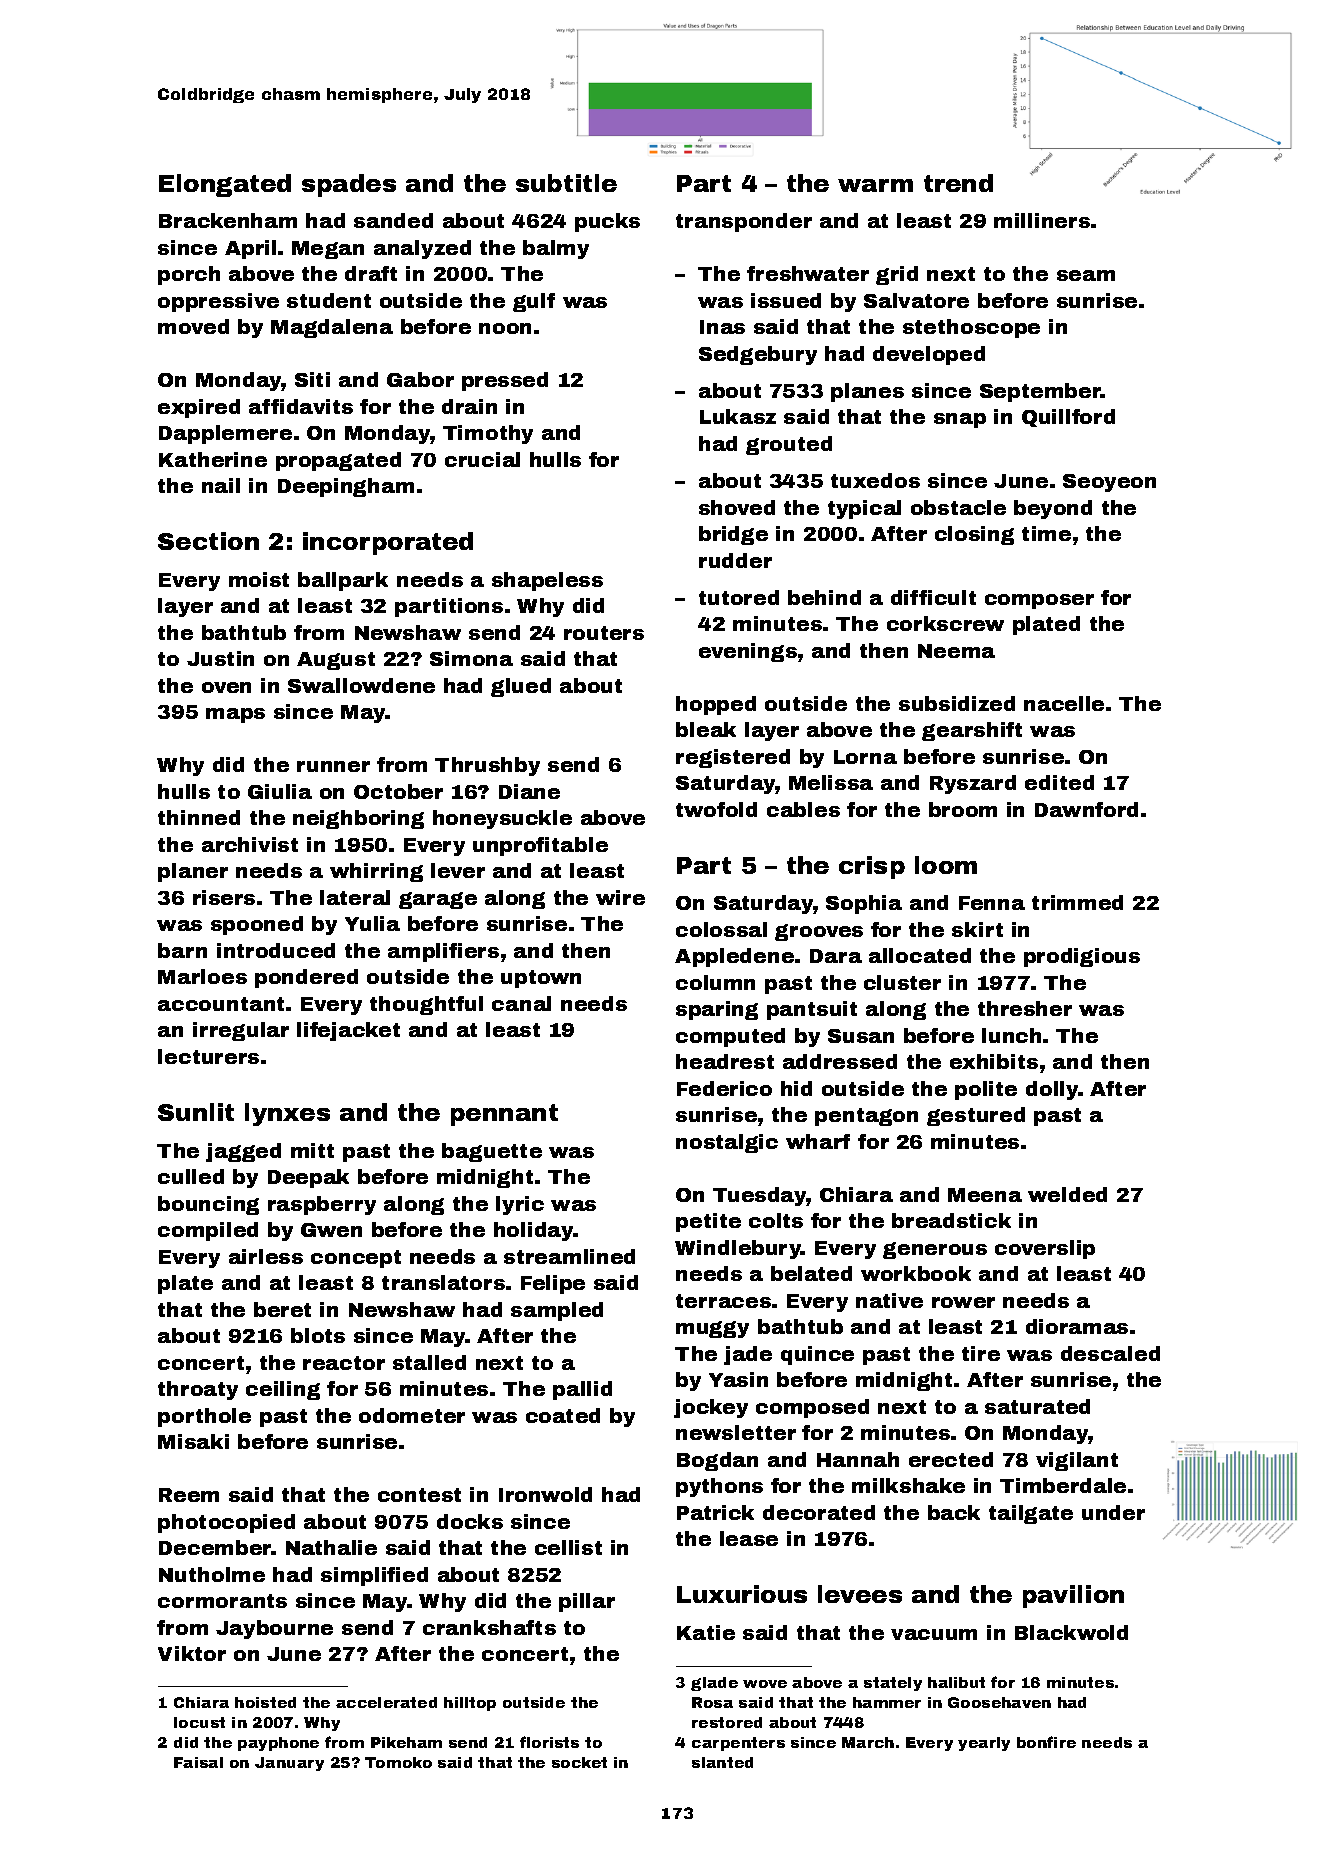  Describe the element at coordinates (386, 1702) in the image. I see `accelerated` at that location.
